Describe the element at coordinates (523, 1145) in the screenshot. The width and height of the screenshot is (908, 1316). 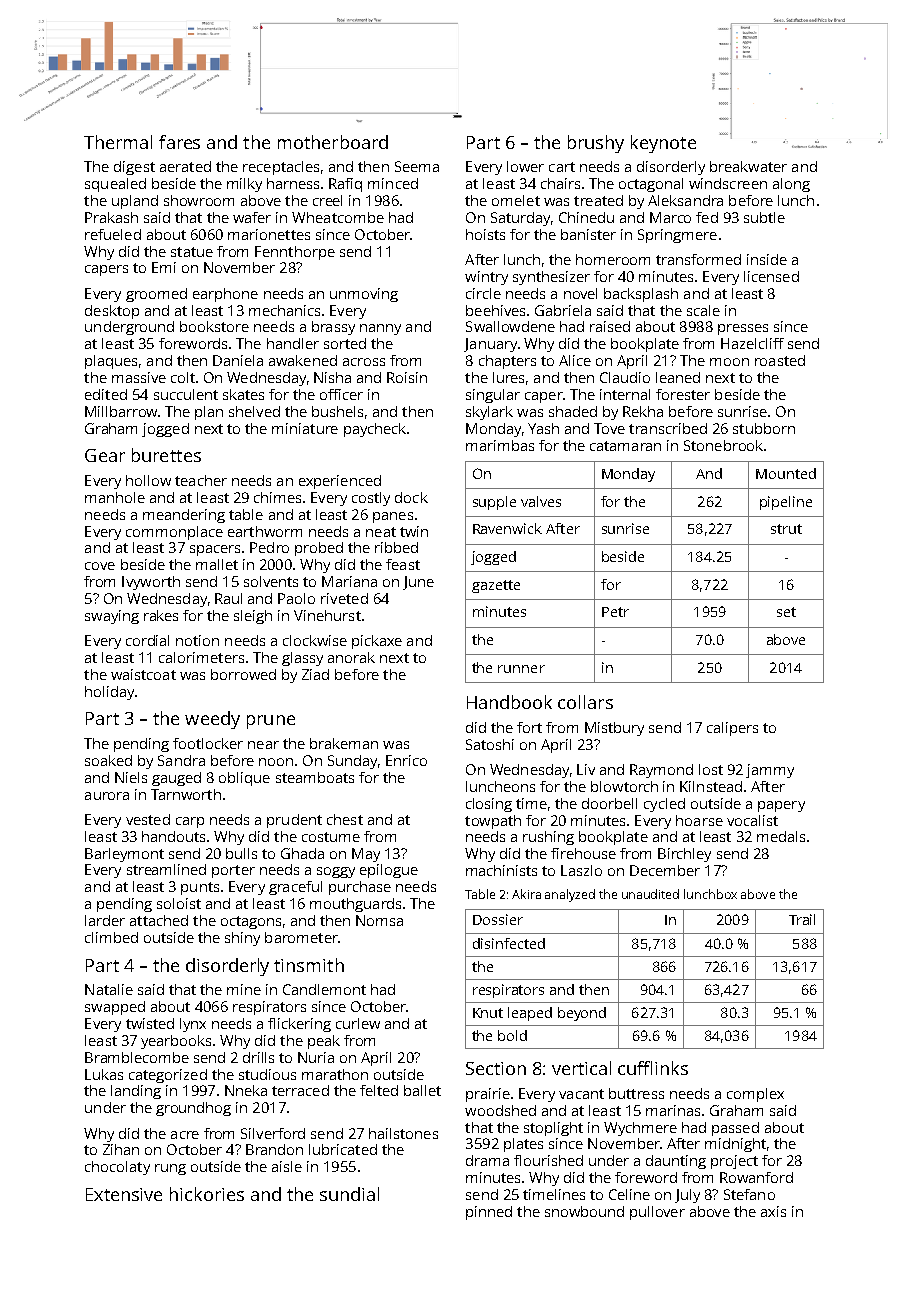
I see `plates` at that location.
